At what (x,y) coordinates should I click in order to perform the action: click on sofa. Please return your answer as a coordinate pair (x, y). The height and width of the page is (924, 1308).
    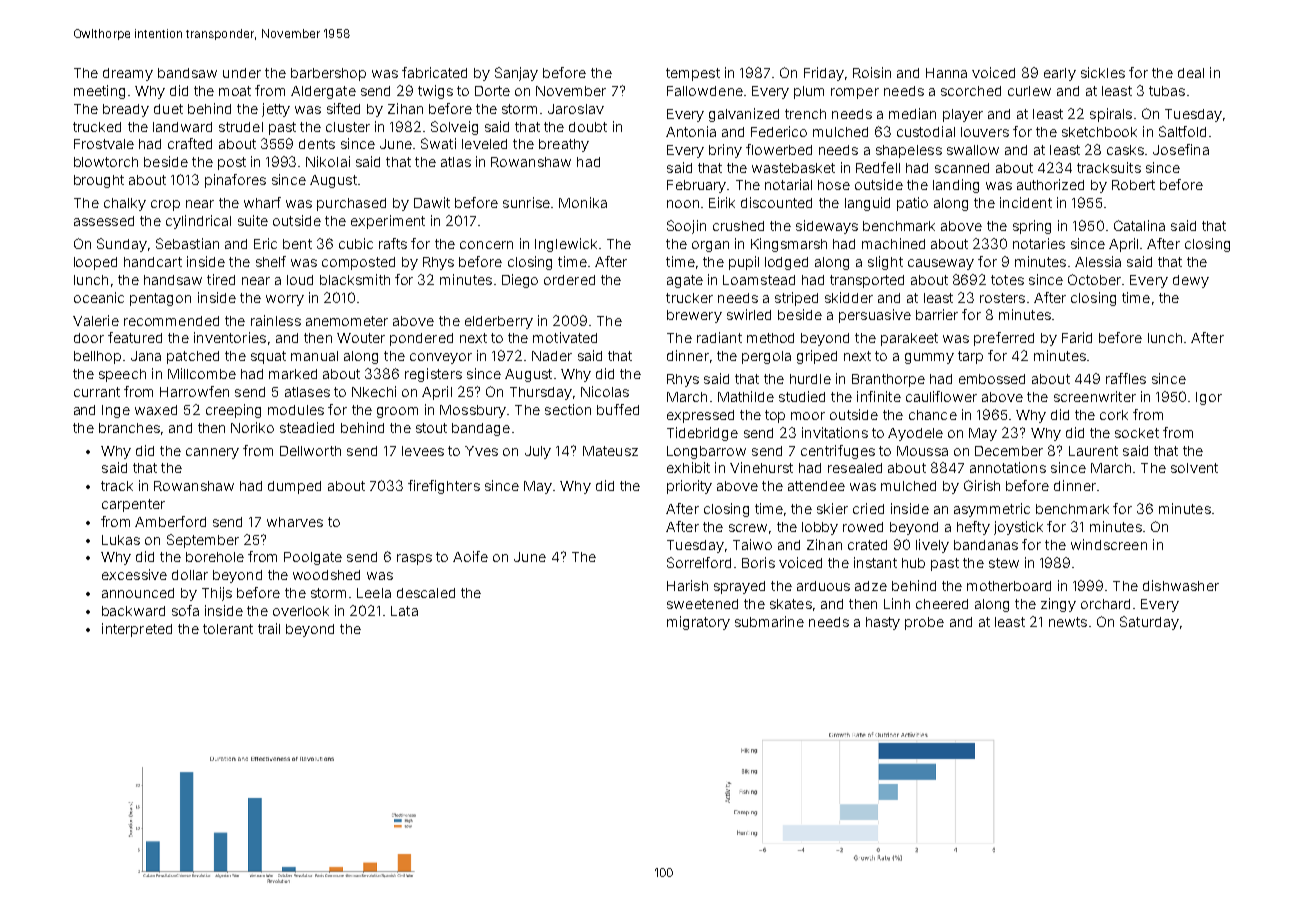
    Looking at the image, I should click on (185, 610).
